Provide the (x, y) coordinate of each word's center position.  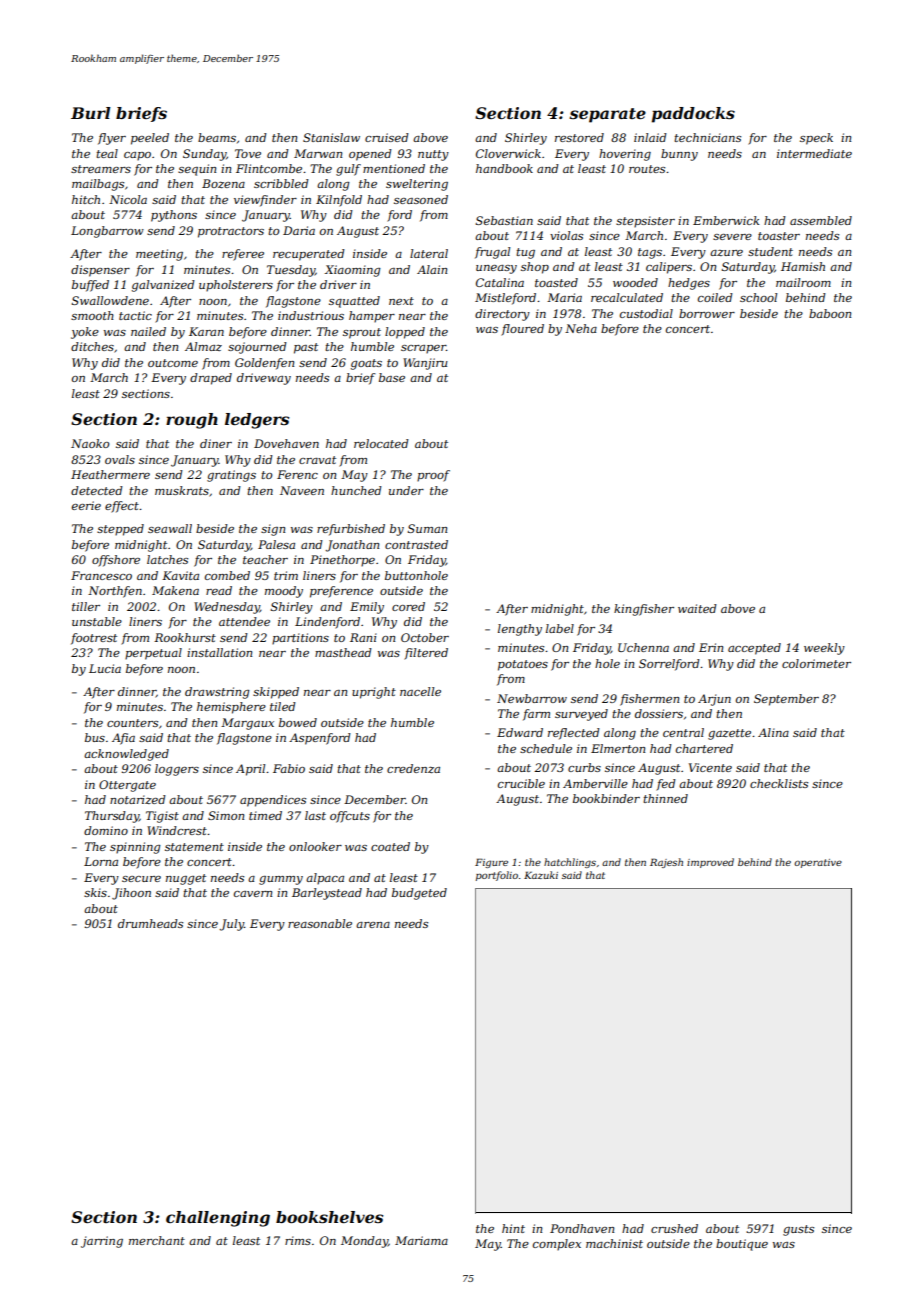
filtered (426, 654)
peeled (150, 139)
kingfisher (644, 610)
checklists (779, 783)
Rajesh (666, 863)
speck (816, 139)
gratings (231, 476)
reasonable (320, 923)
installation (219, 652)
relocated (381, 443)
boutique (742, 1245)
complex (557, 1245)
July (231, 925)
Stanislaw (331, 137)
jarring (102, 1242)
